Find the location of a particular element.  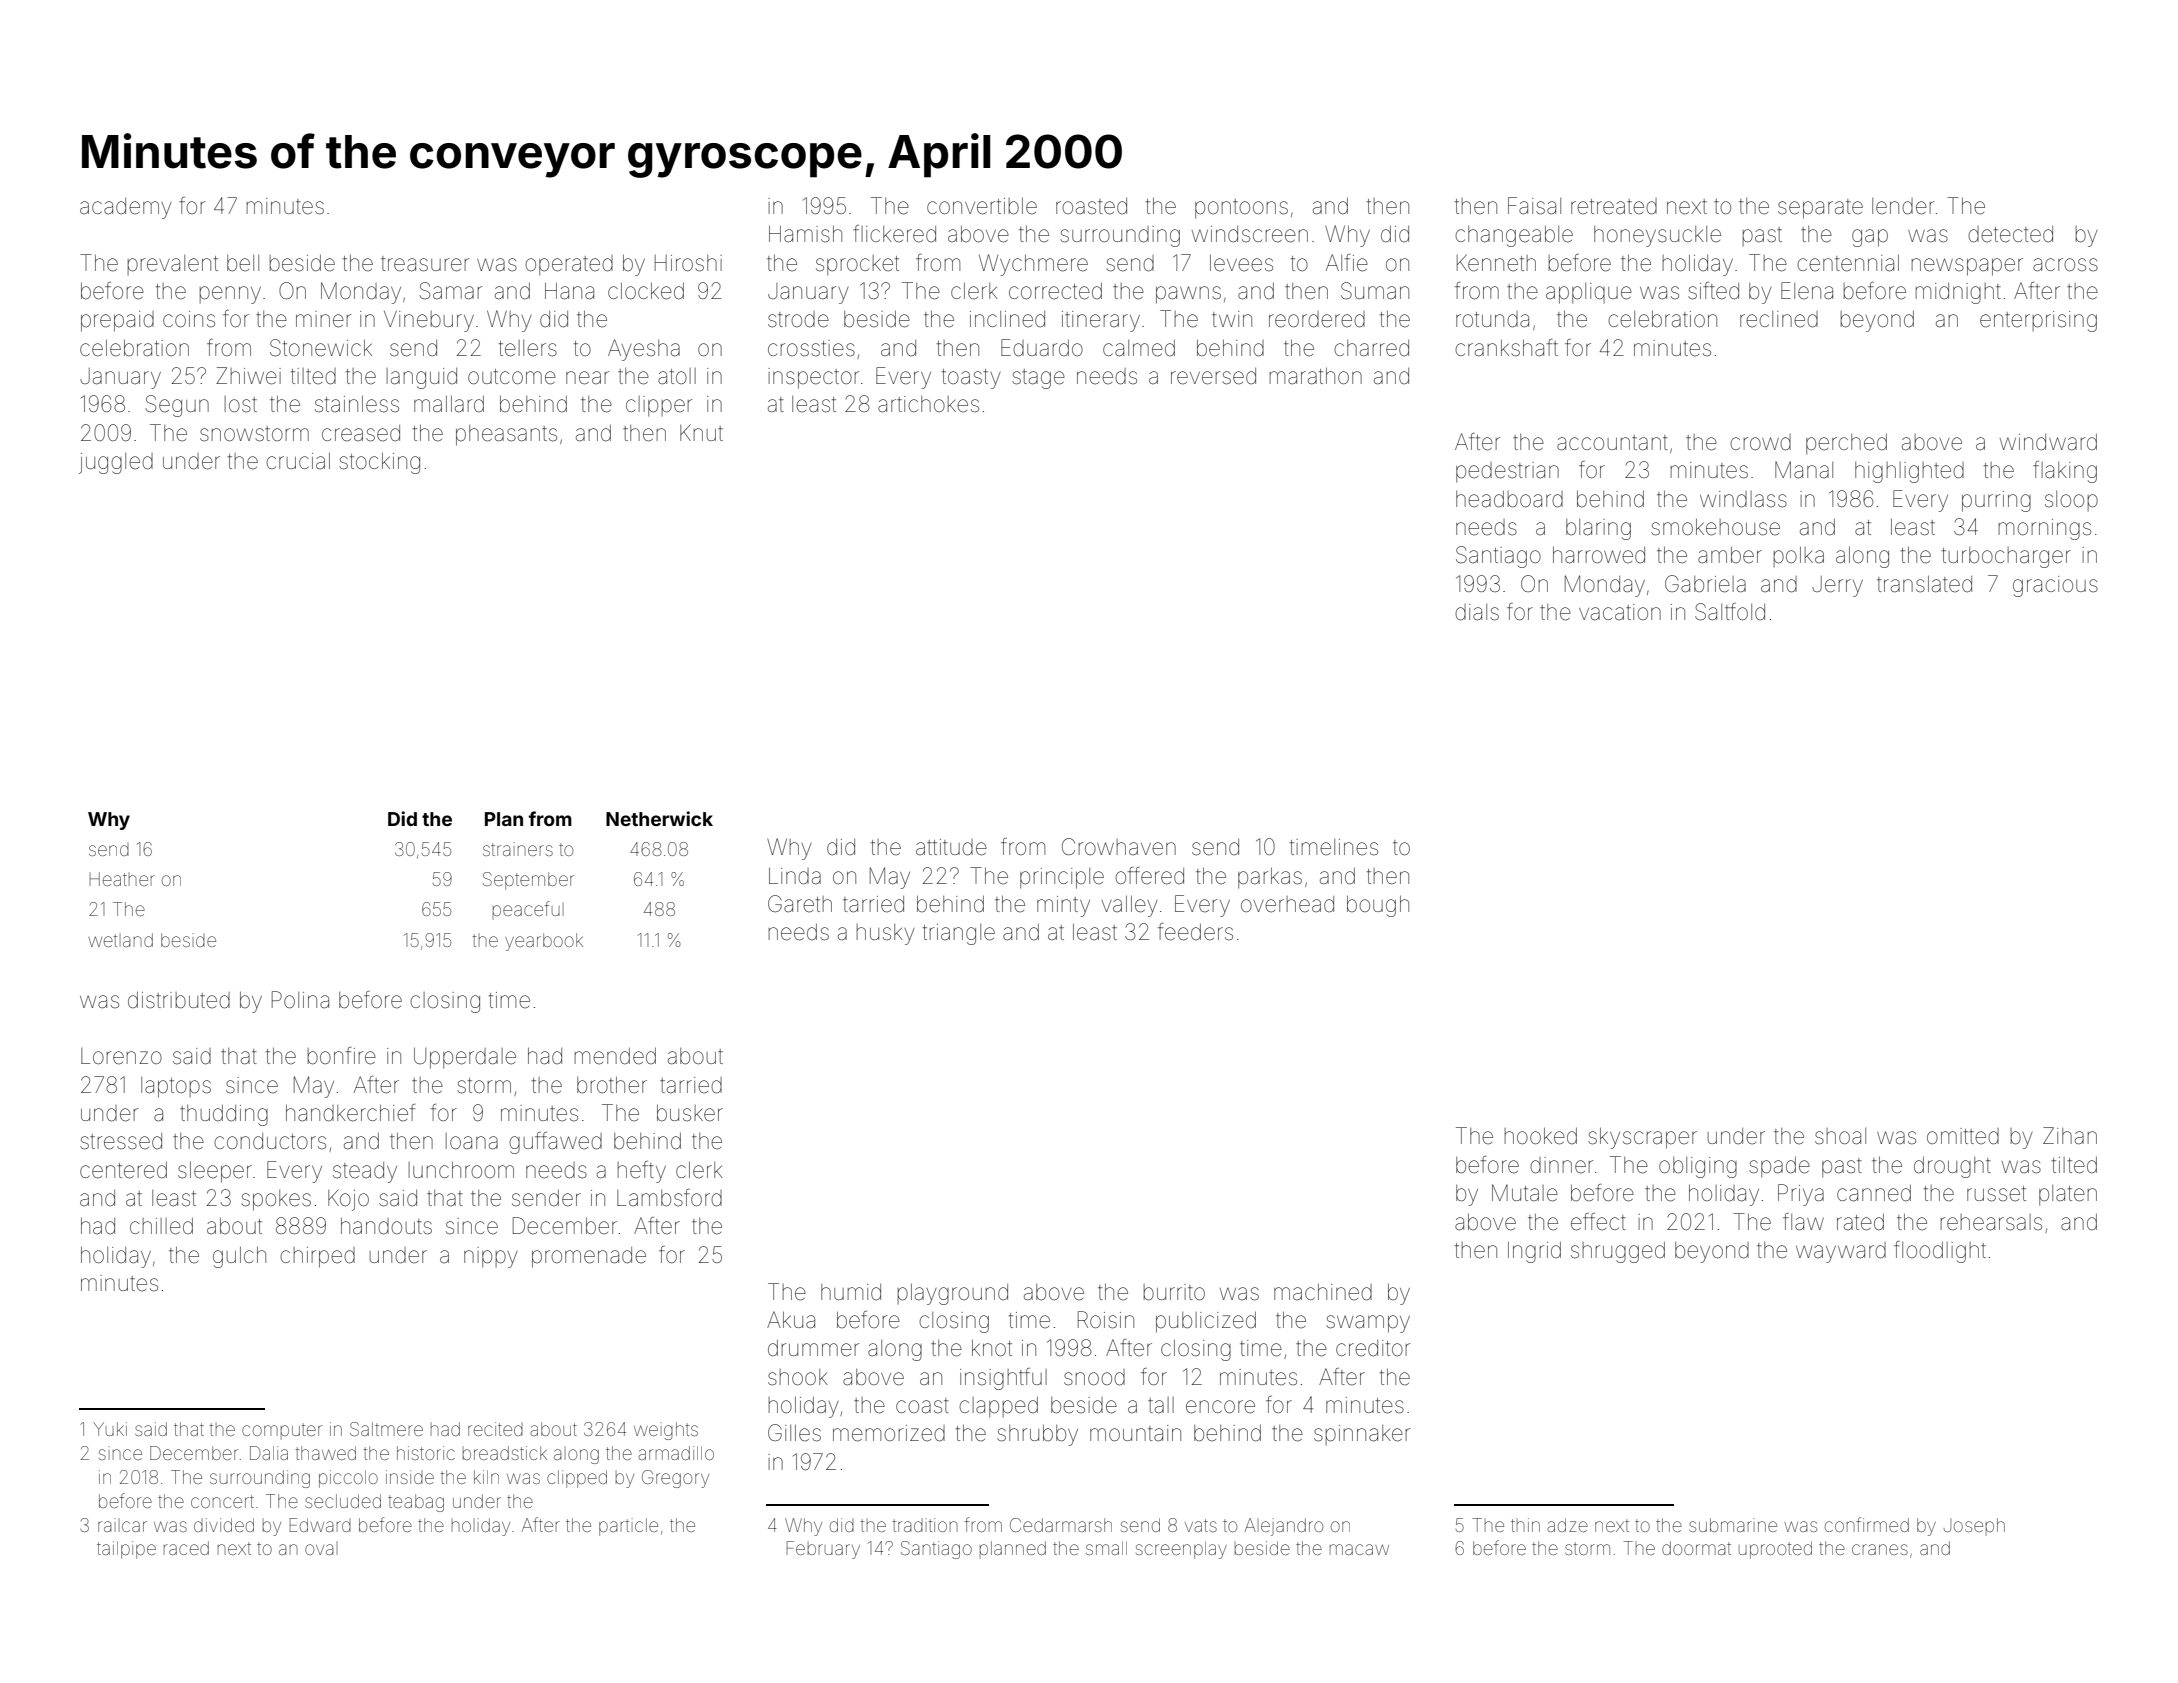

Saltfold is located at coordinates (1730, 612).
